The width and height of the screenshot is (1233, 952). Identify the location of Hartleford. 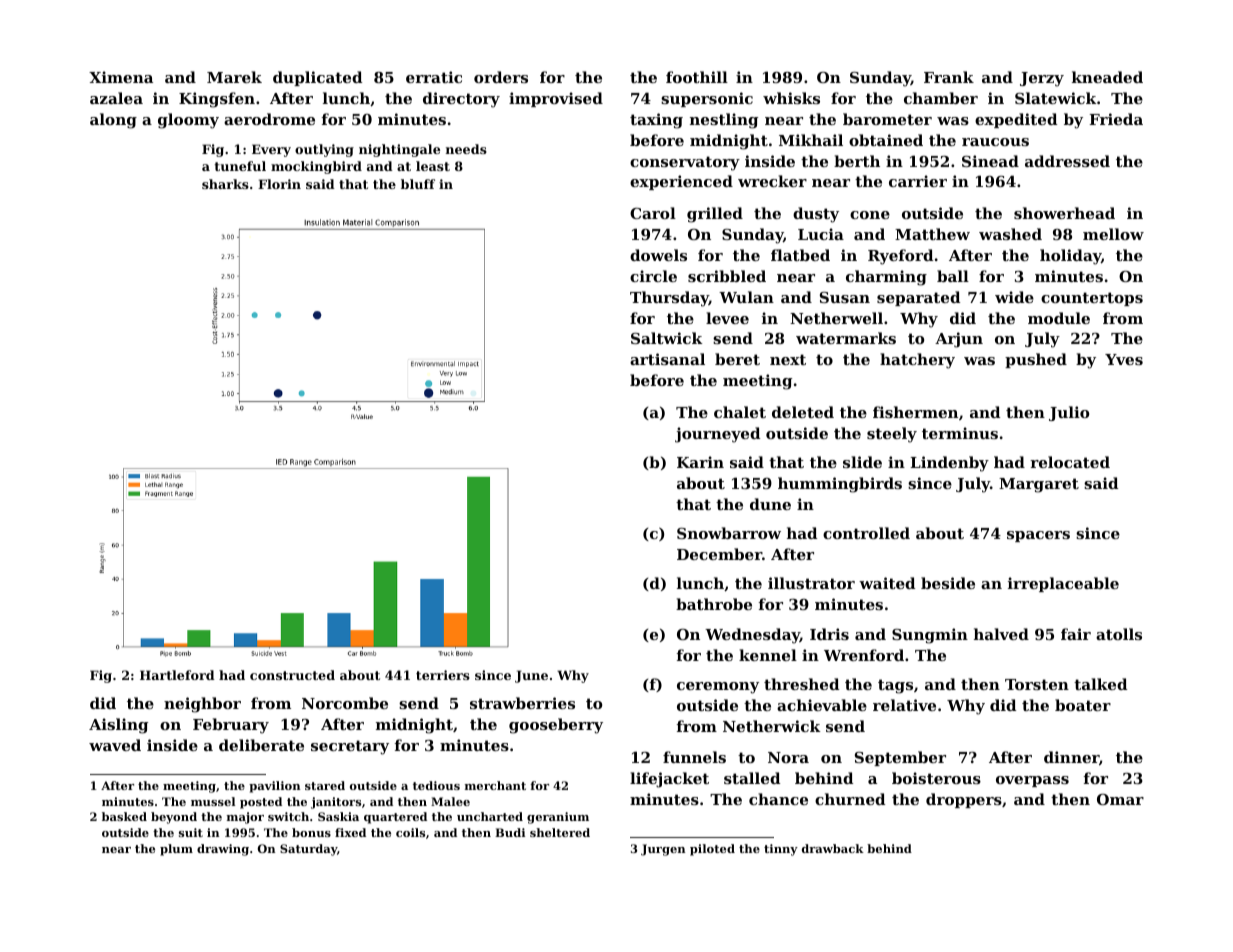
(177, 675).
